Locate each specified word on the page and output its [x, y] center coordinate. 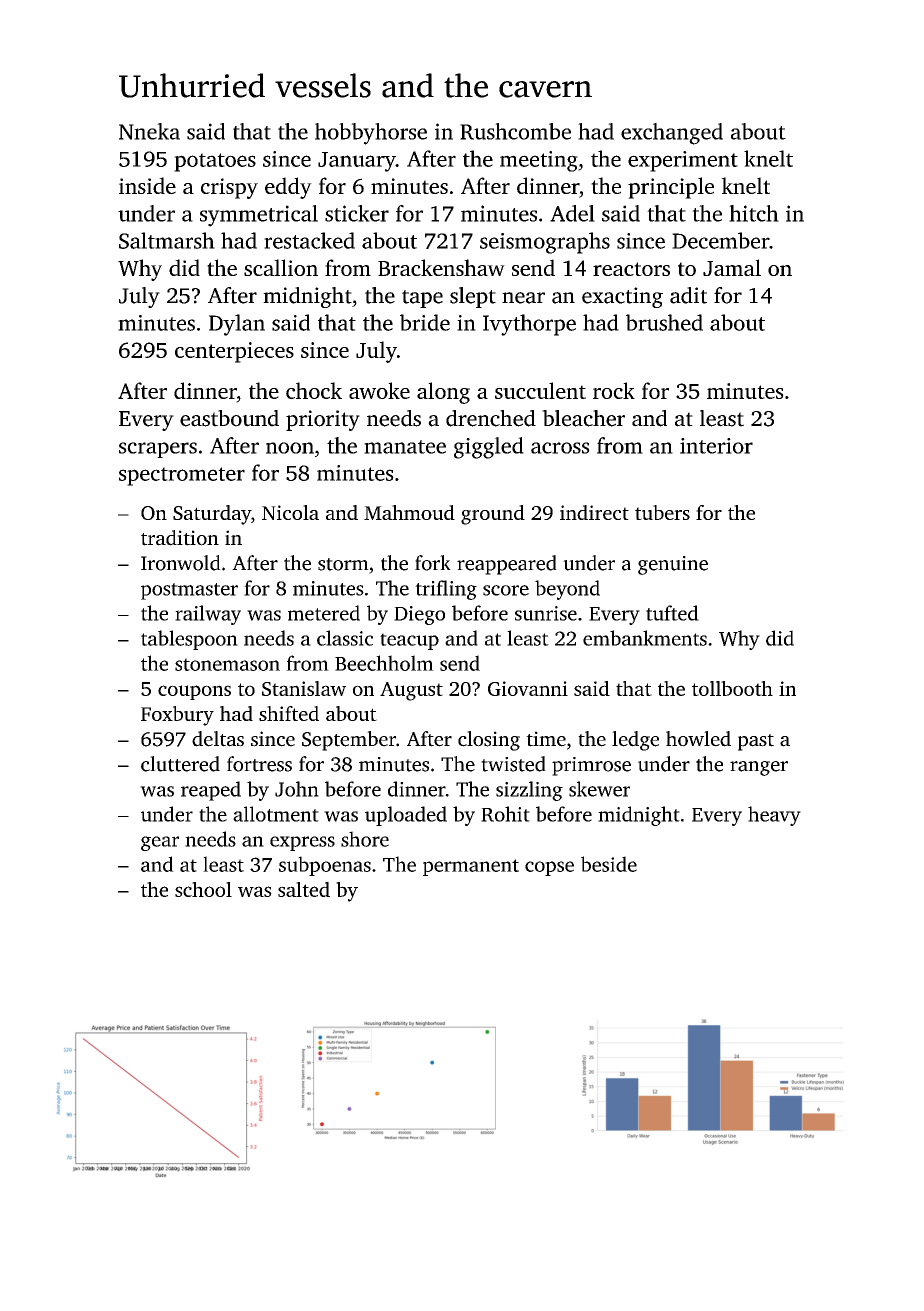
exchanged [672, 134]
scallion [281, 267]
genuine [673, 565]
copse [549, 868]
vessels [323, 85]
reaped [211, 791]
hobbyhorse [371, 134]
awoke [379, 390]
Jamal [732, 267]
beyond [567, 590]
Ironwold [181, 563]
